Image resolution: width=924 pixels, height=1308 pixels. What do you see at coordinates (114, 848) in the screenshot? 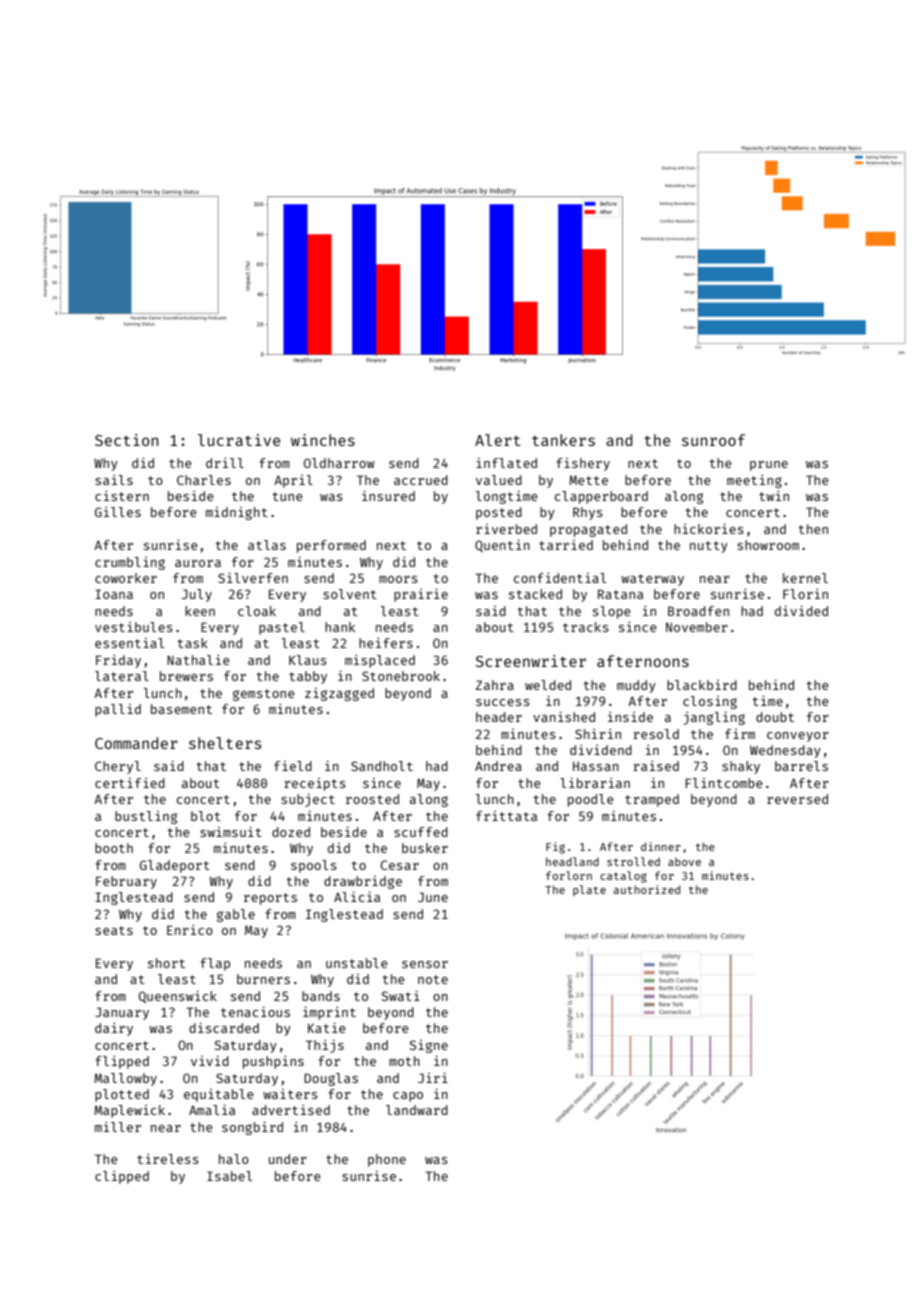
I see `booth` at bounding box center [114, 848].
